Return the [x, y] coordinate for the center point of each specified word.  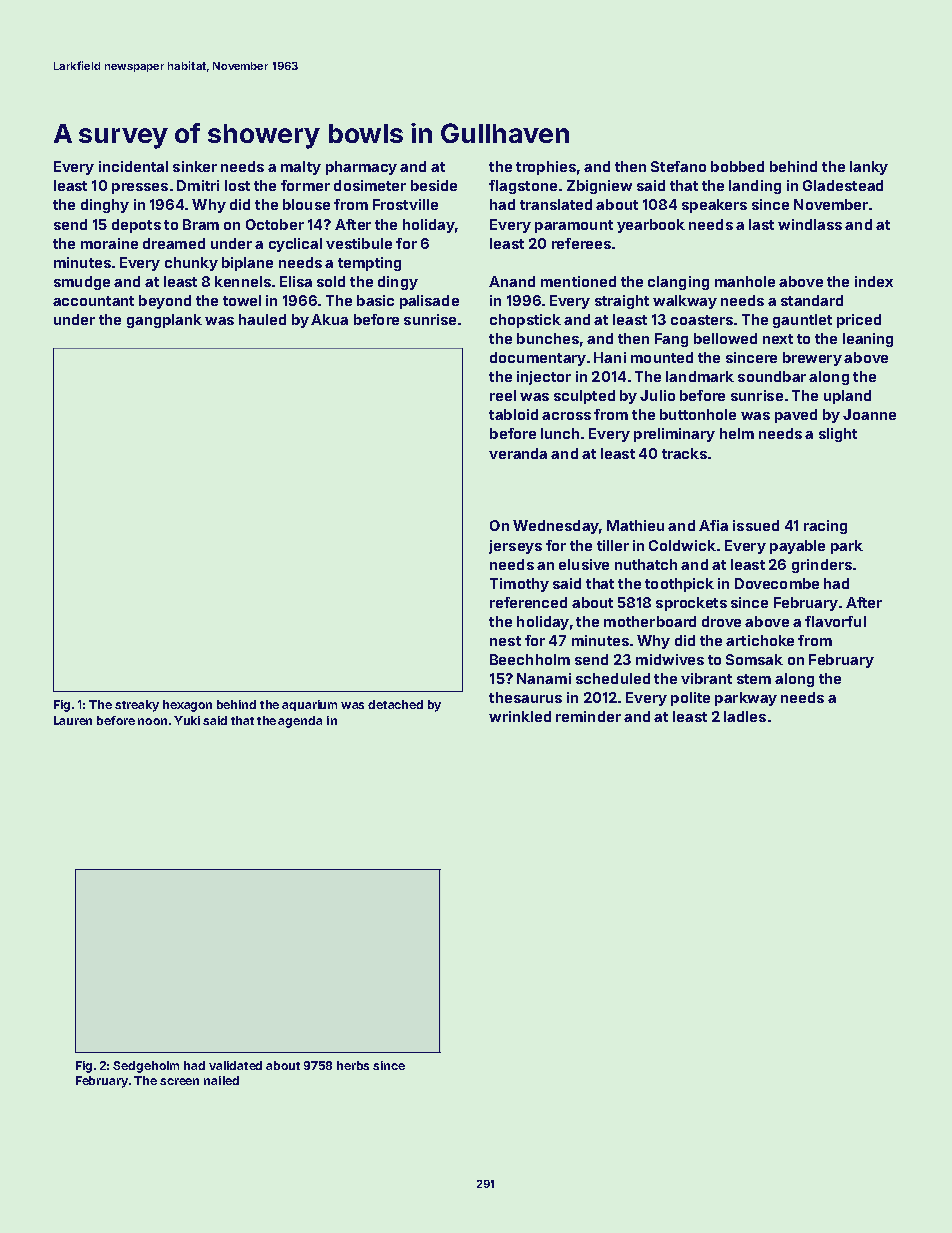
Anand [512, 281]
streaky [137, 706]
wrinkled [520, 716]
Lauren [73, 720]
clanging [678, 283]
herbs [353, 1065]
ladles [745, 716]
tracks [684, 453]
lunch [560, 433]
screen [179, 1081]
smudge [82, 283]
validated [235, 1065]
